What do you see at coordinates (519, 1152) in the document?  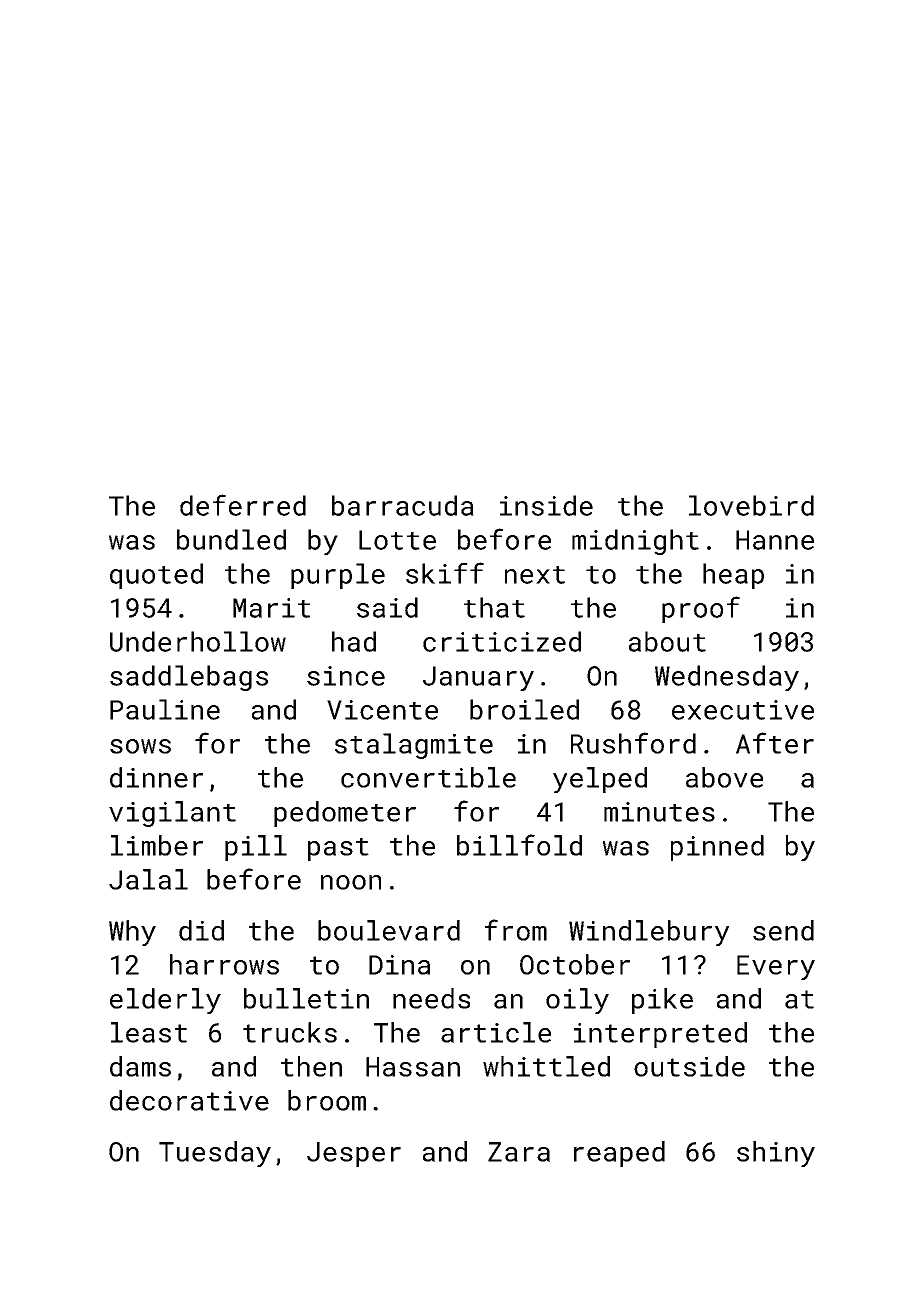 I see `Zara` at bounding box center [519, 1152].
